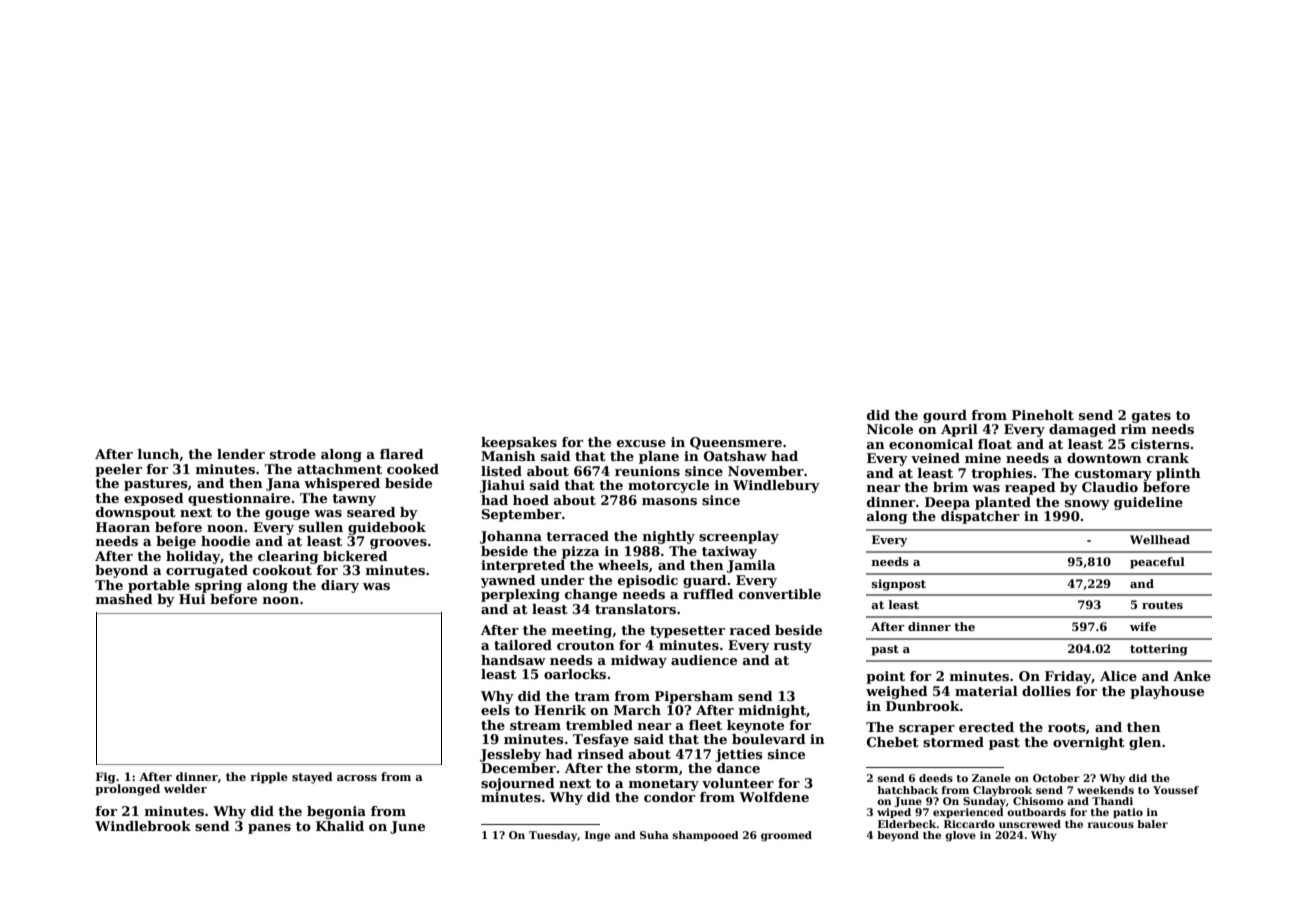 This page has width=1308, height=924. What do you see at coordinates (1167, 692) in the page?
I see `playhouse` at bounding box center [1167, 692].
